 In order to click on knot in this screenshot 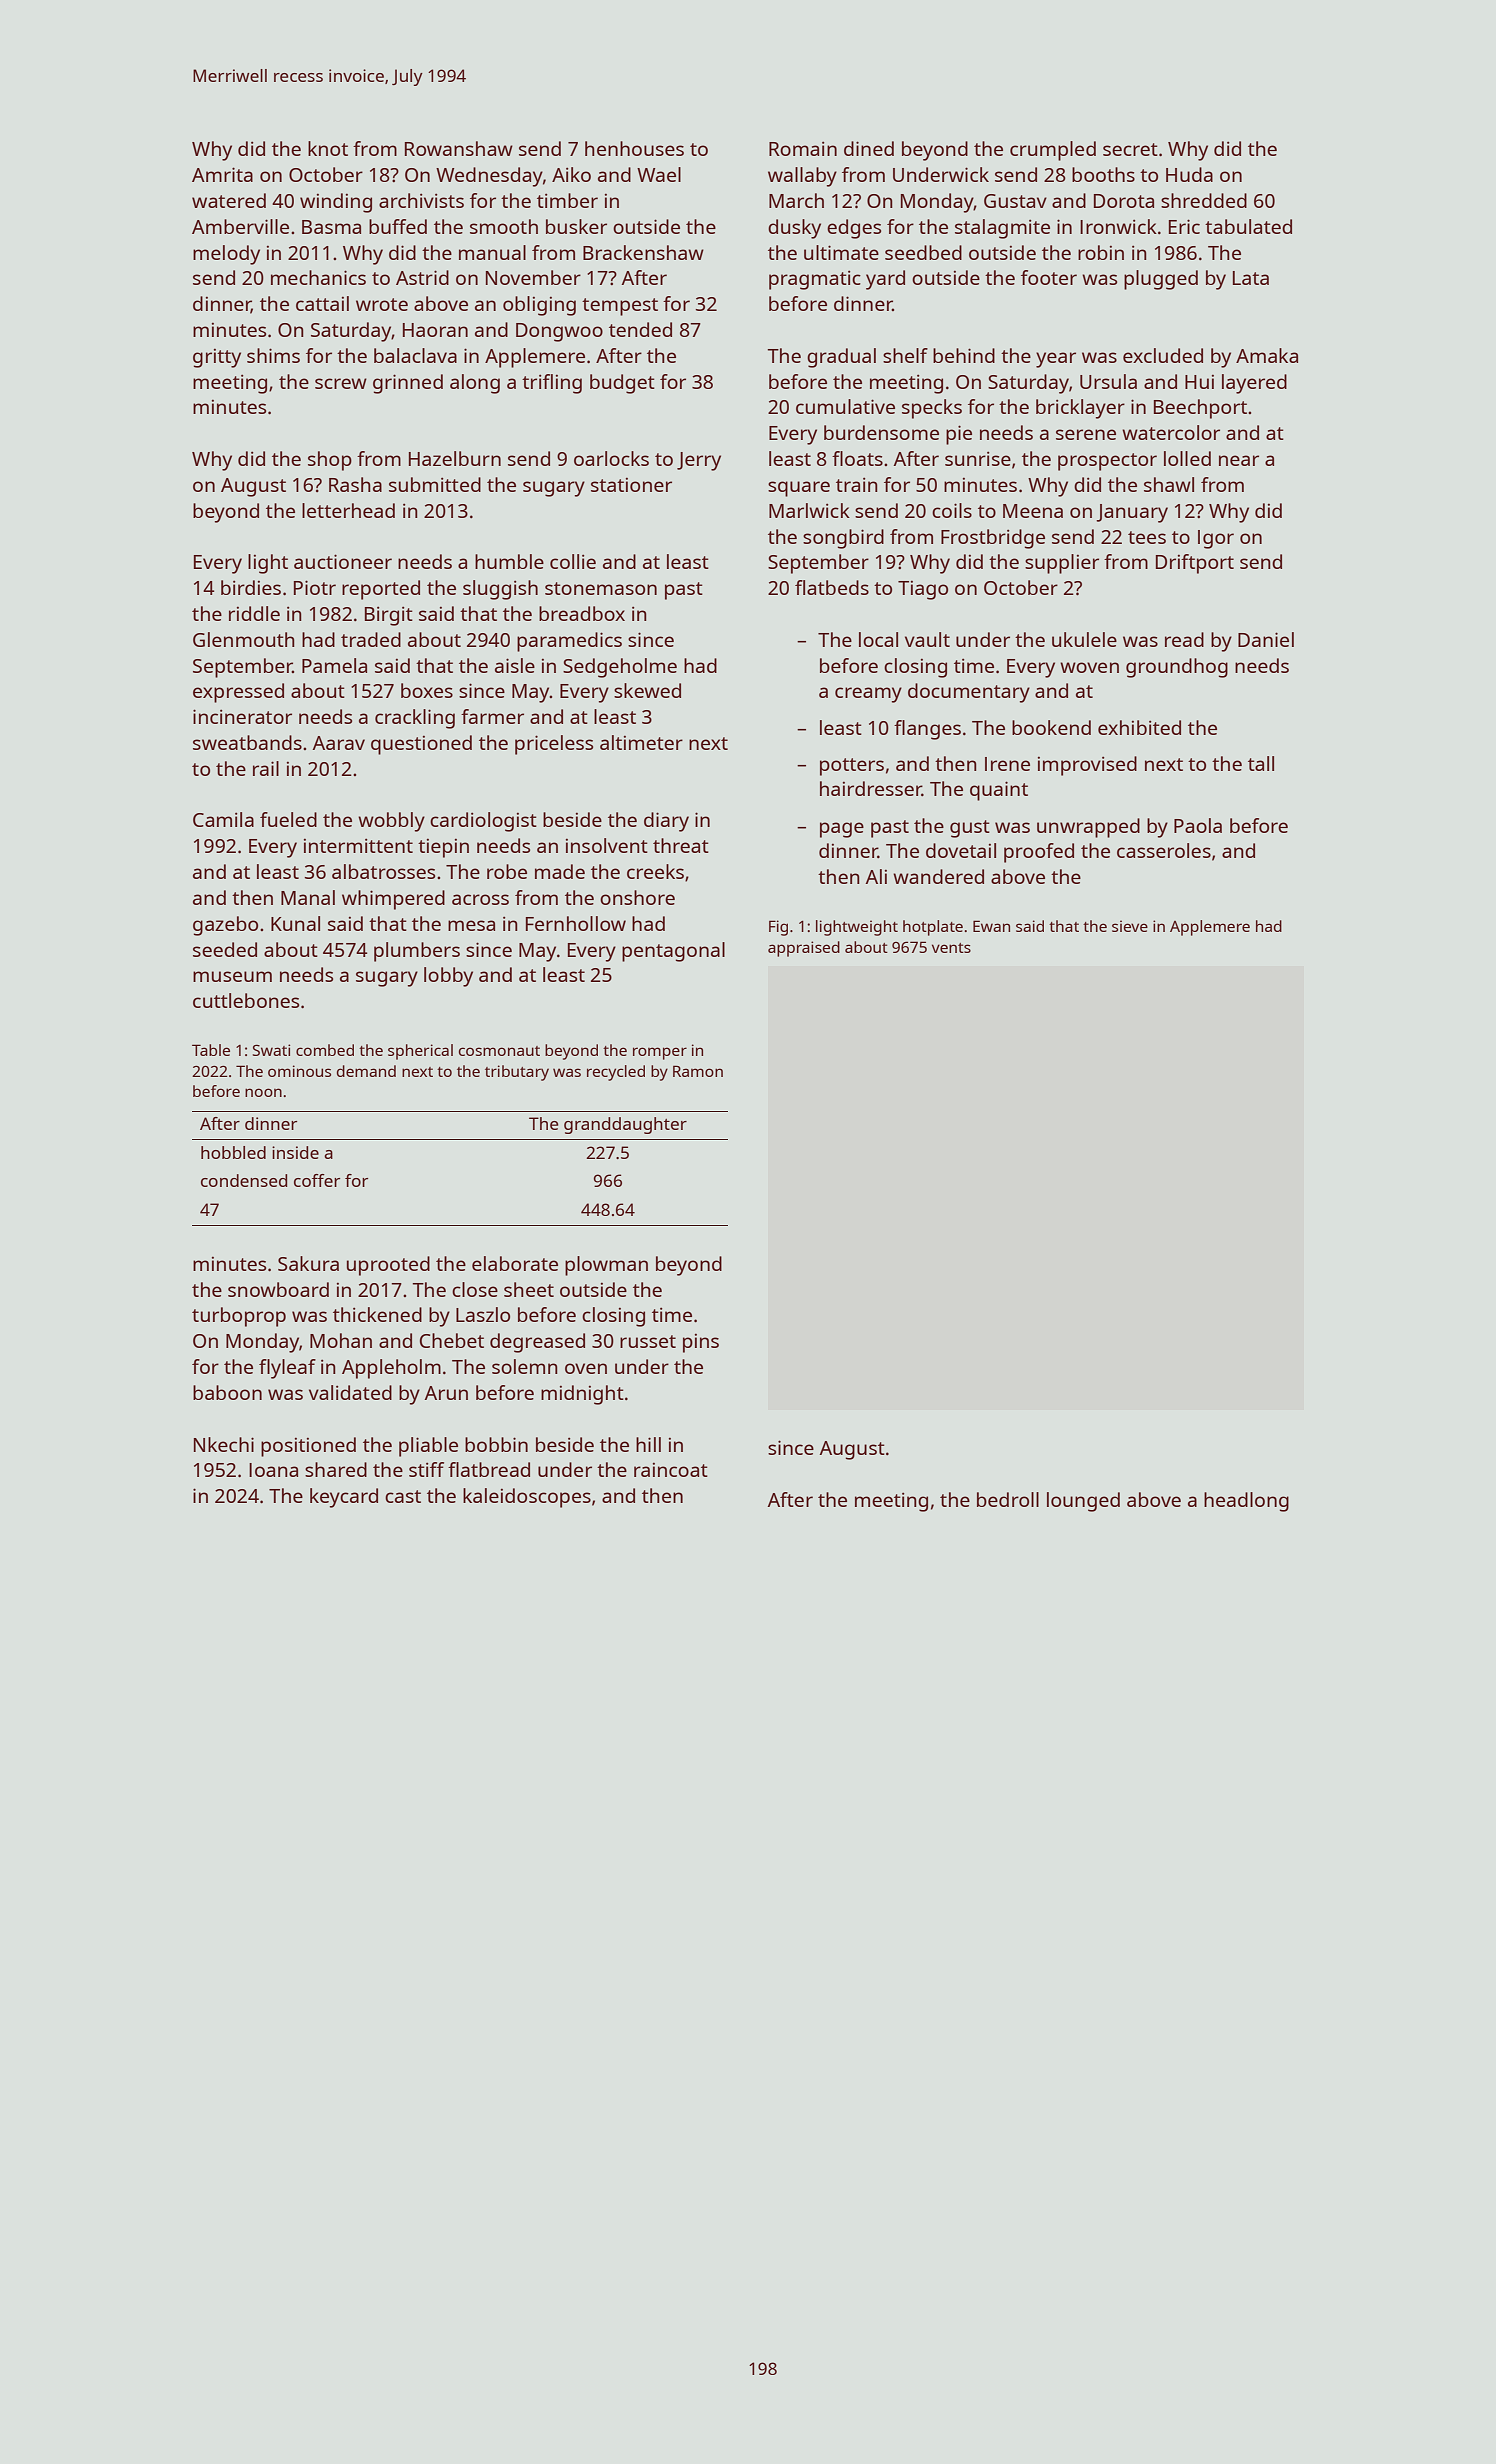, I will do `click(328, 148)`.
